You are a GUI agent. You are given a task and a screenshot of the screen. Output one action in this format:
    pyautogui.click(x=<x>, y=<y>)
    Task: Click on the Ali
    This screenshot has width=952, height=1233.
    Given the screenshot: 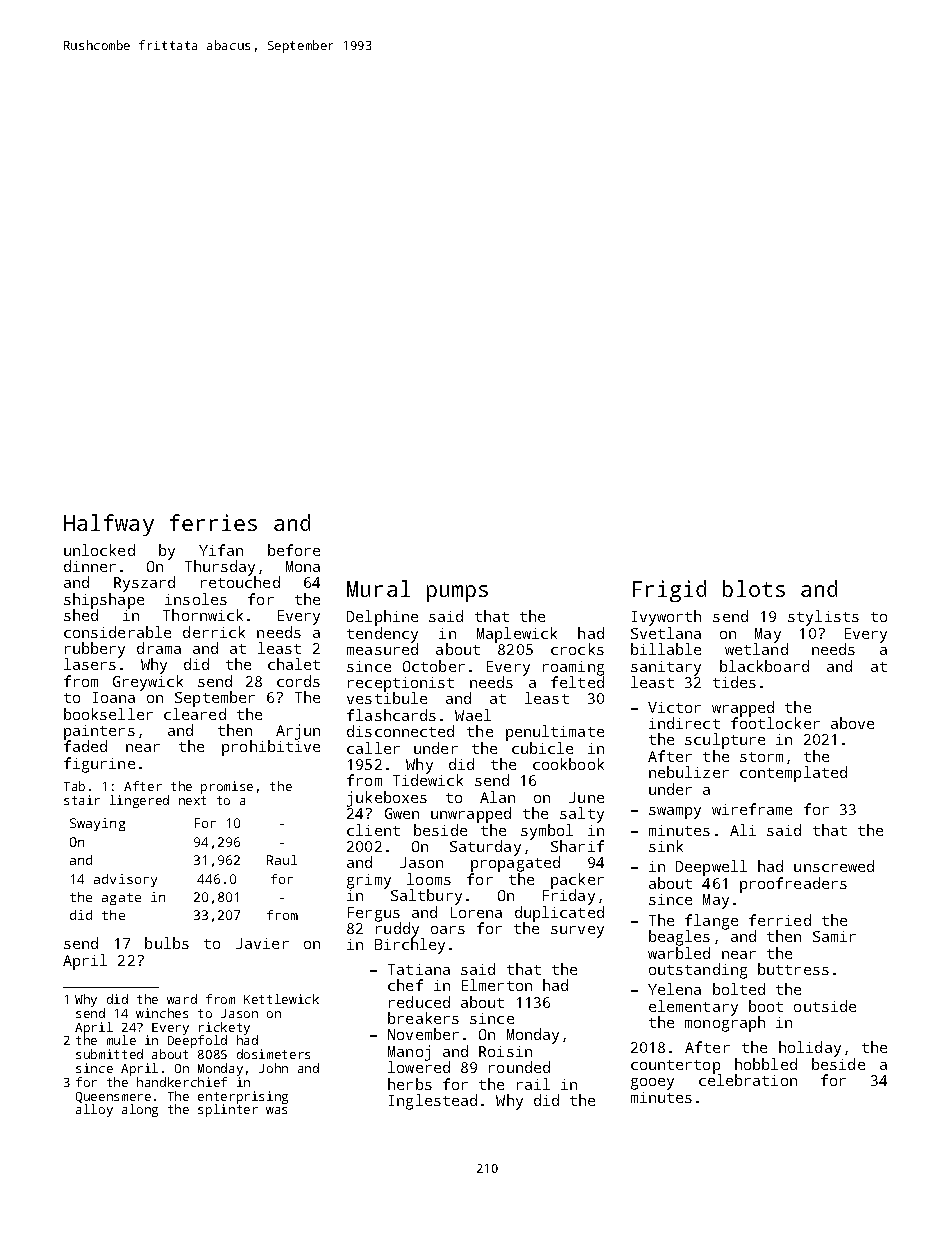 What is the action you would take?
    pyautogui.click(x=743, y=830)
